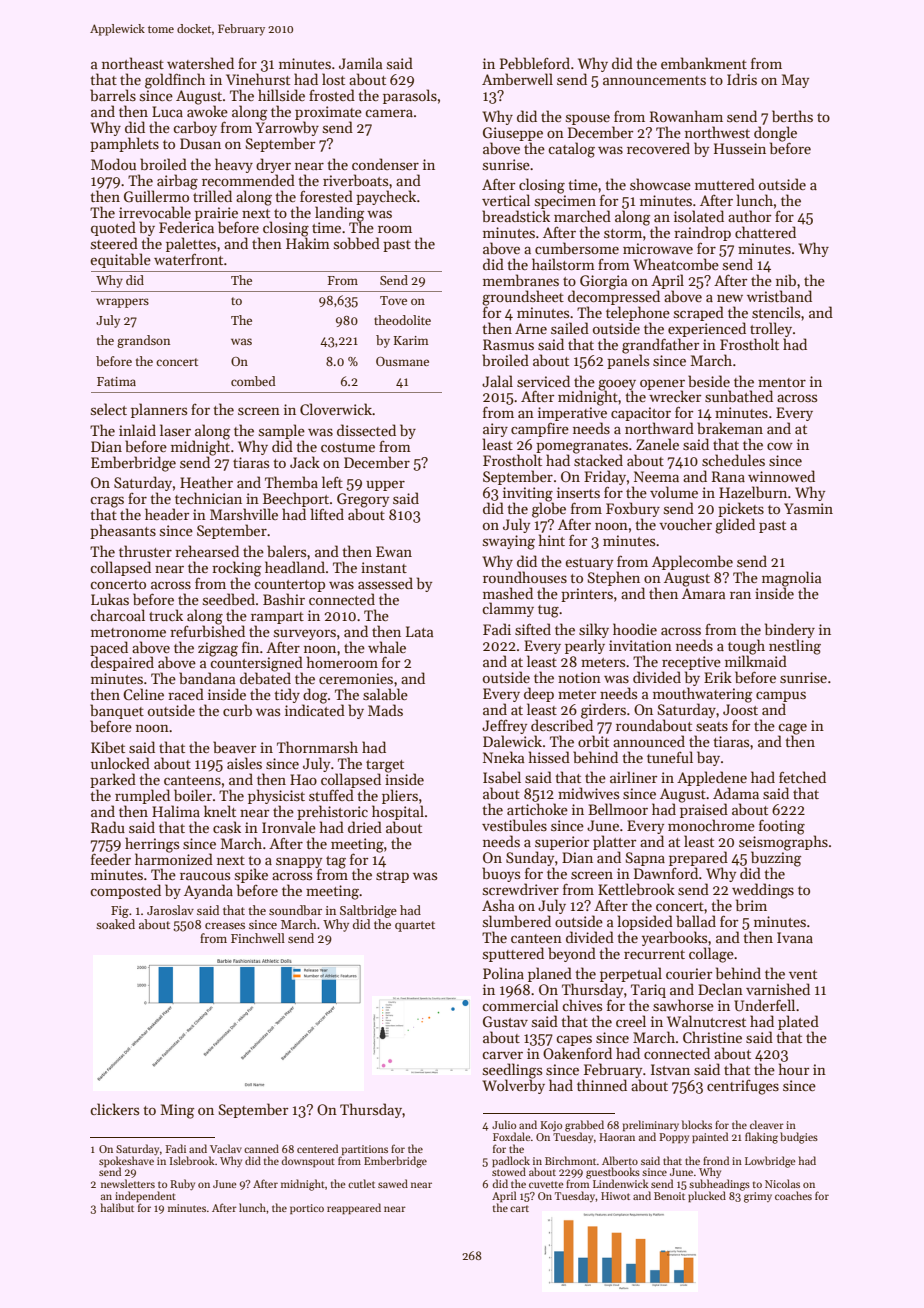 This image has height=1308, width=924. Describe the element at coordinates (645, 922) in the image. I see `lopsided` at that location.
